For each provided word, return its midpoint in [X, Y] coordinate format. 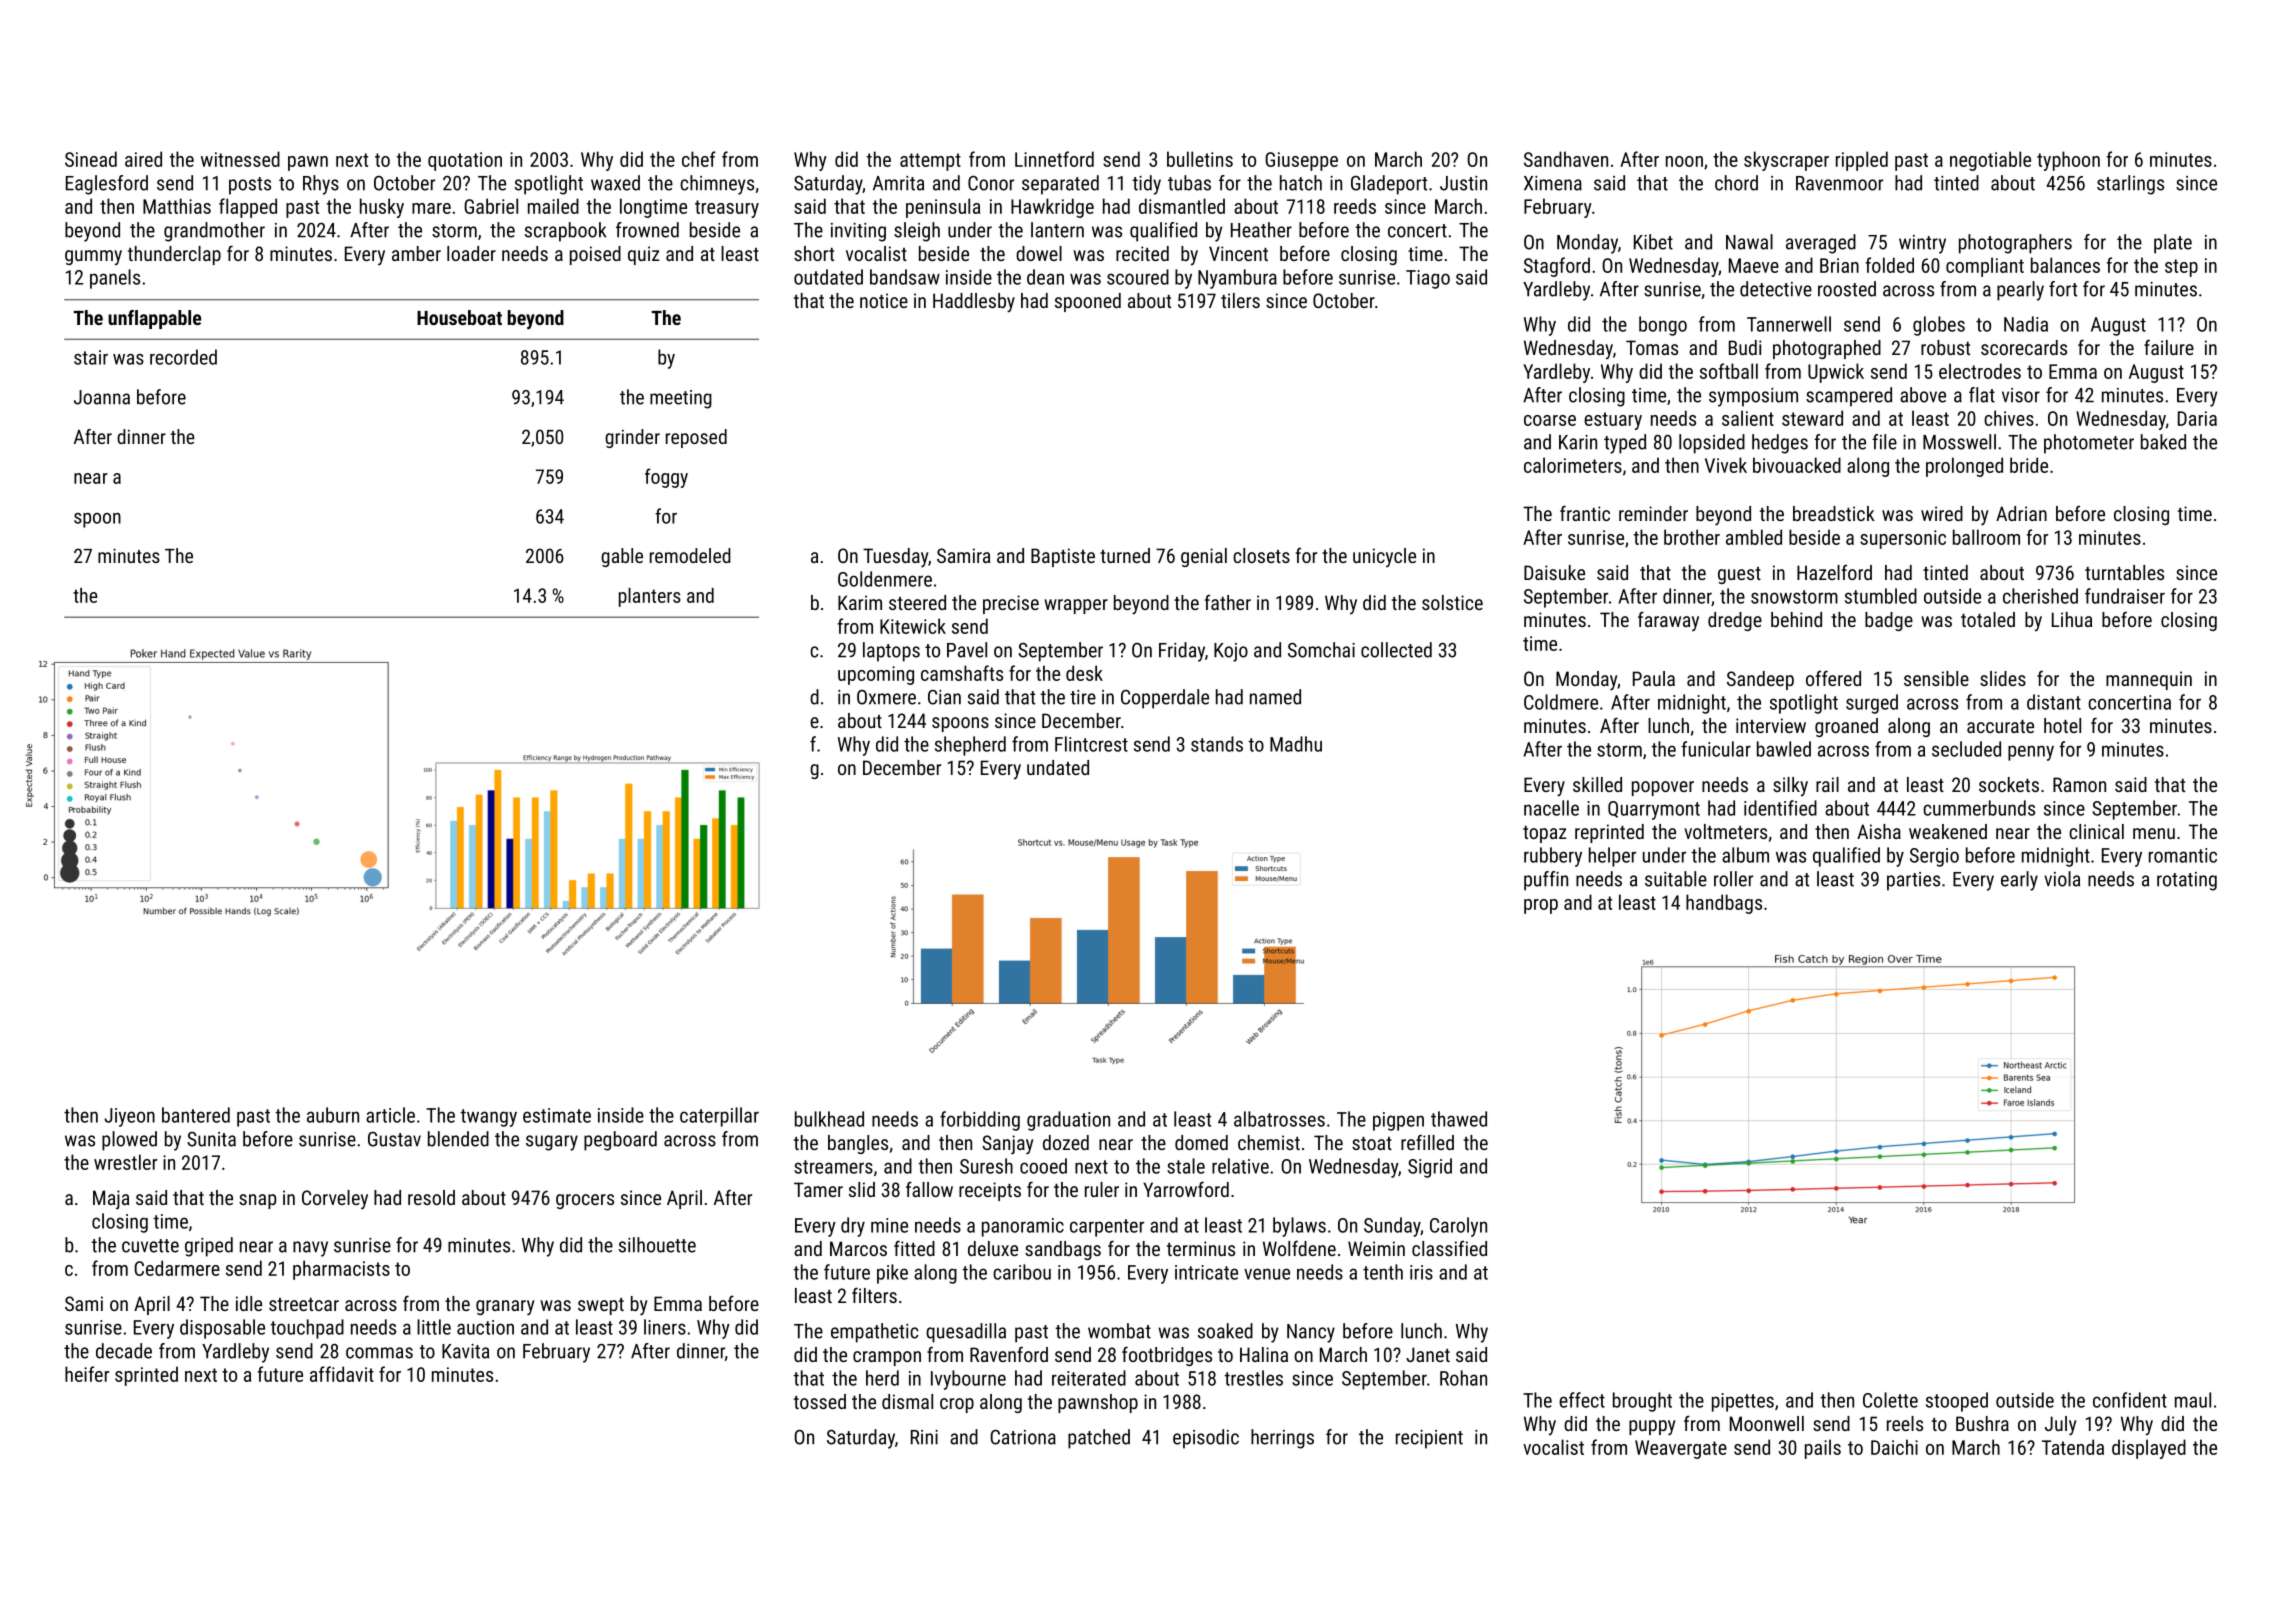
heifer [87, 1374]
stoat [1372, 1143]
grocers [585, 1201]
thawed [1459, 1119]
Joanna [102, 397]
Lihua [2072, 619]
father [1228, 602]
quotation [465, 161]
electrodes [1980, 371]
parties [1913, 881]
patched [1099, 1439]
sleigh [917, 232]
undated [1058, 767]
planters [650, 597]
